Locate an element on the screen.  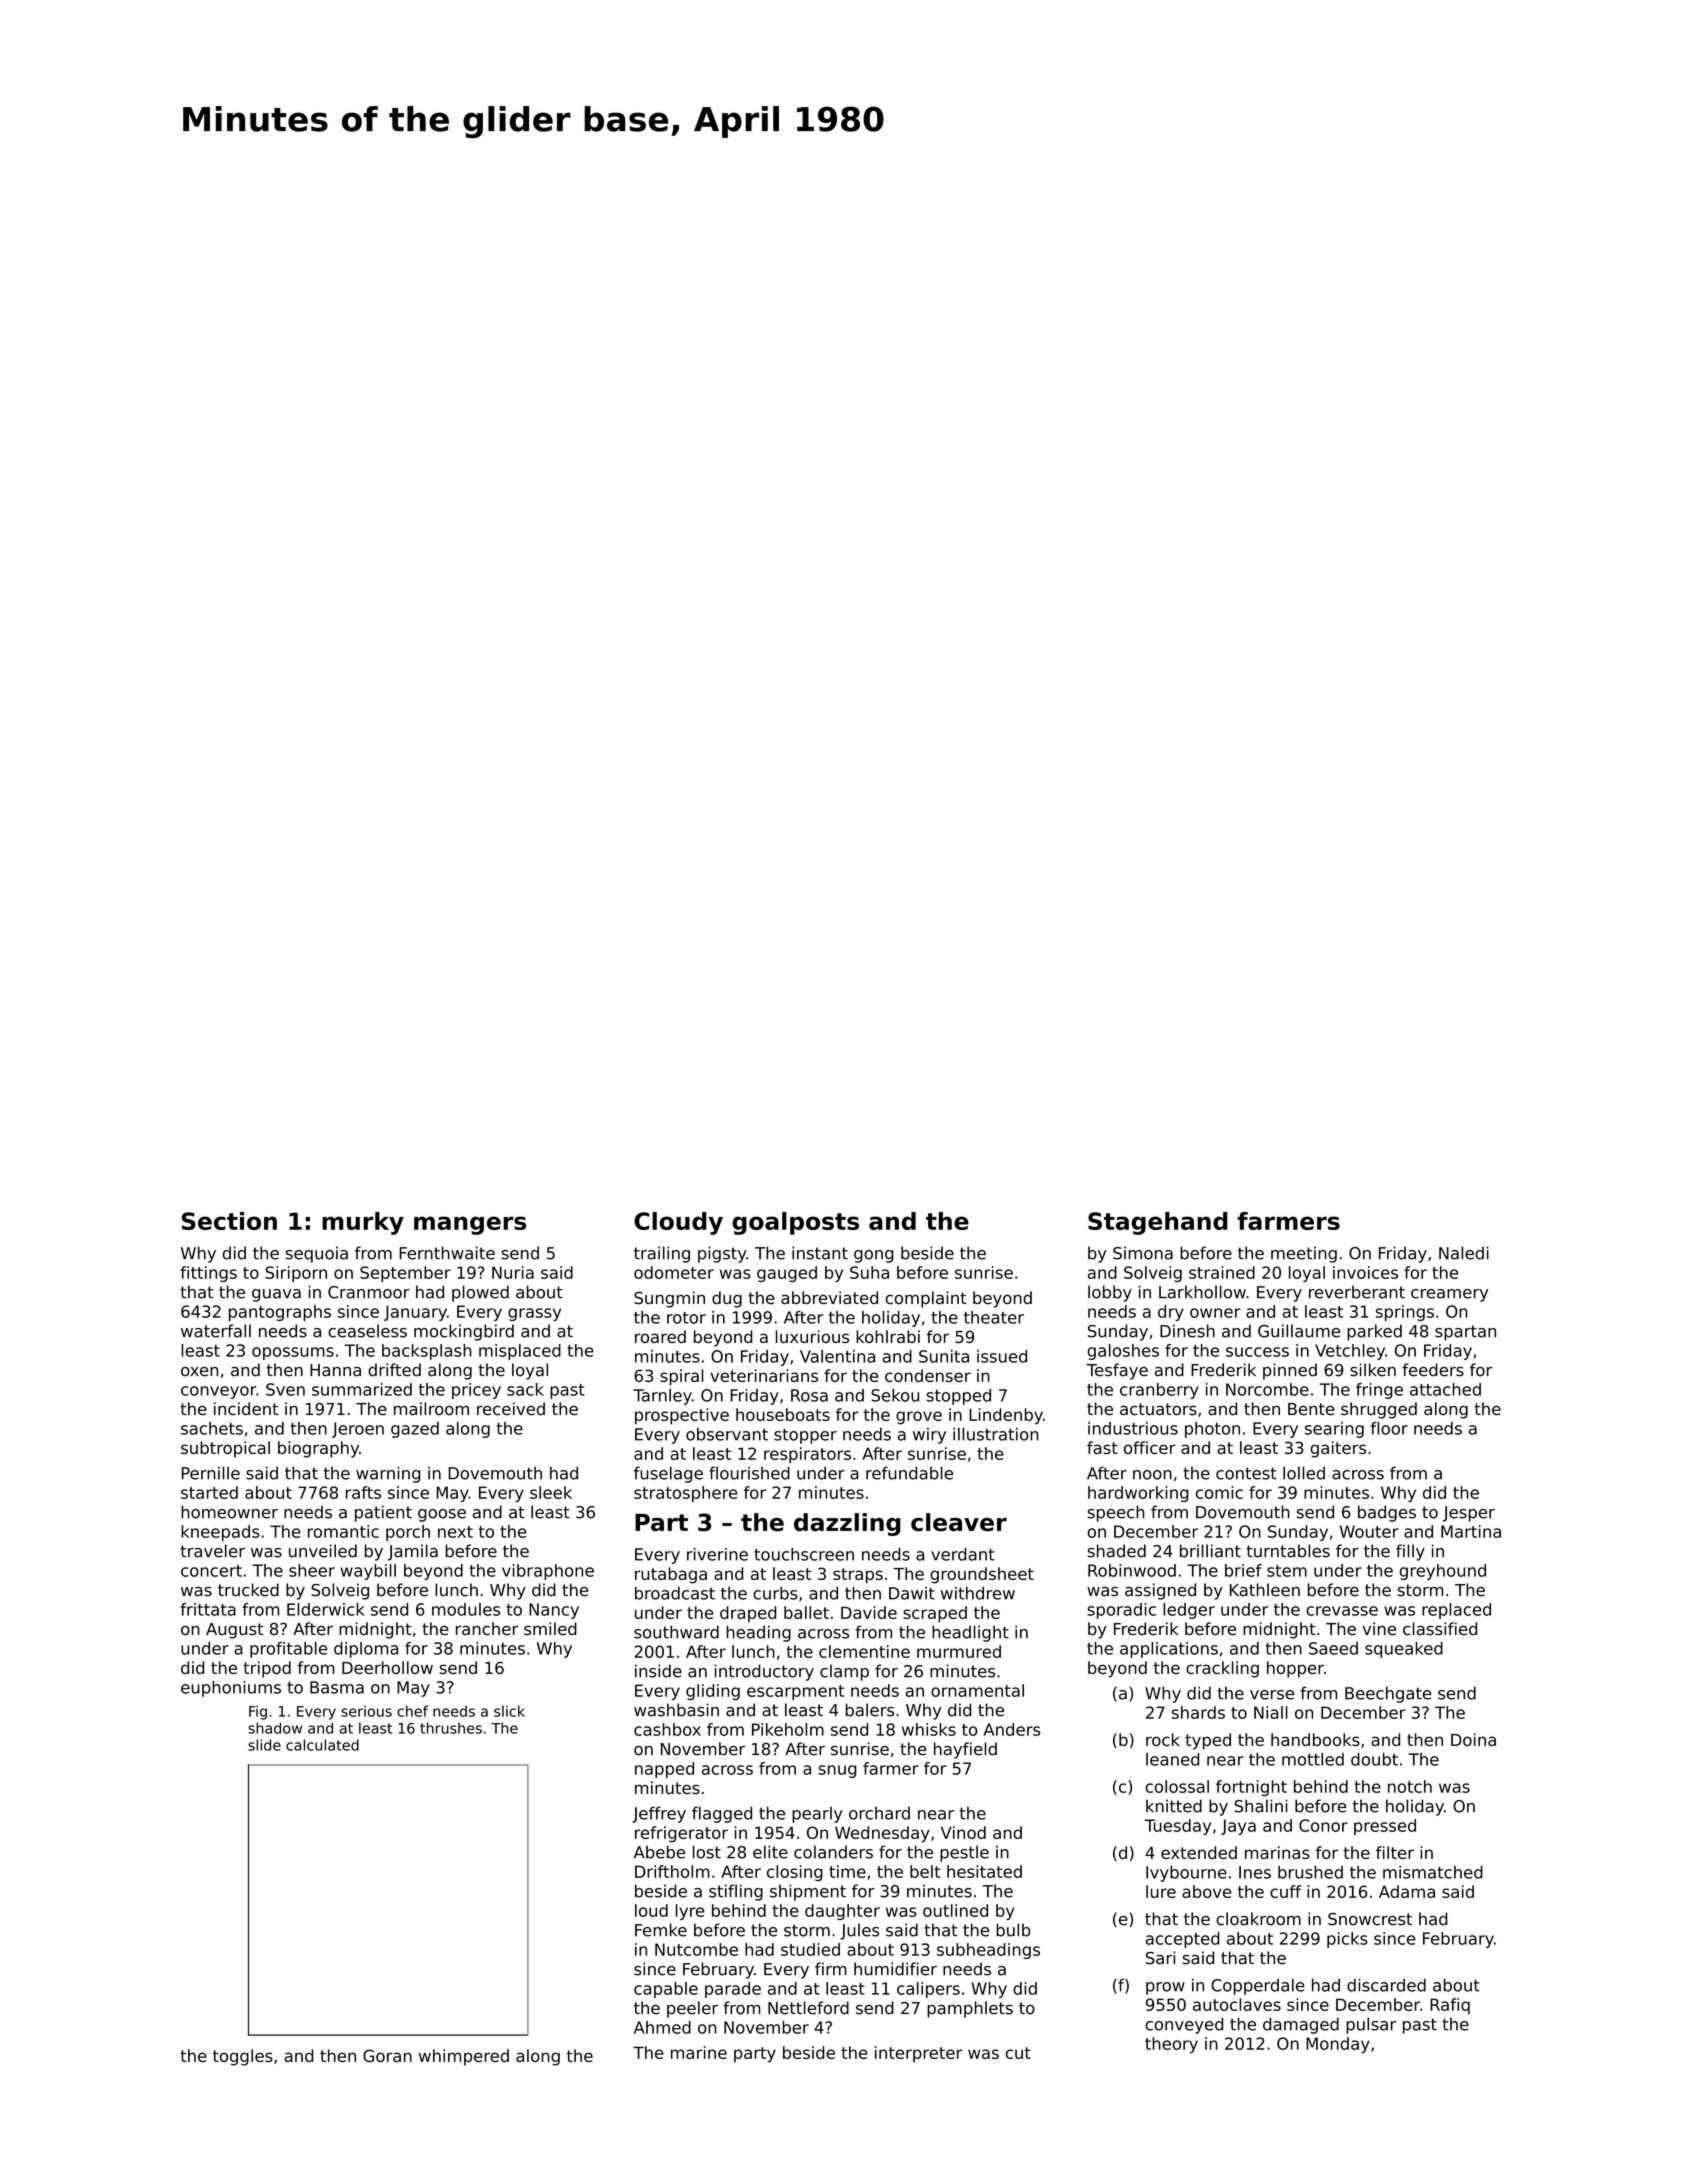
Section is located at coordinates (229, 1221).
